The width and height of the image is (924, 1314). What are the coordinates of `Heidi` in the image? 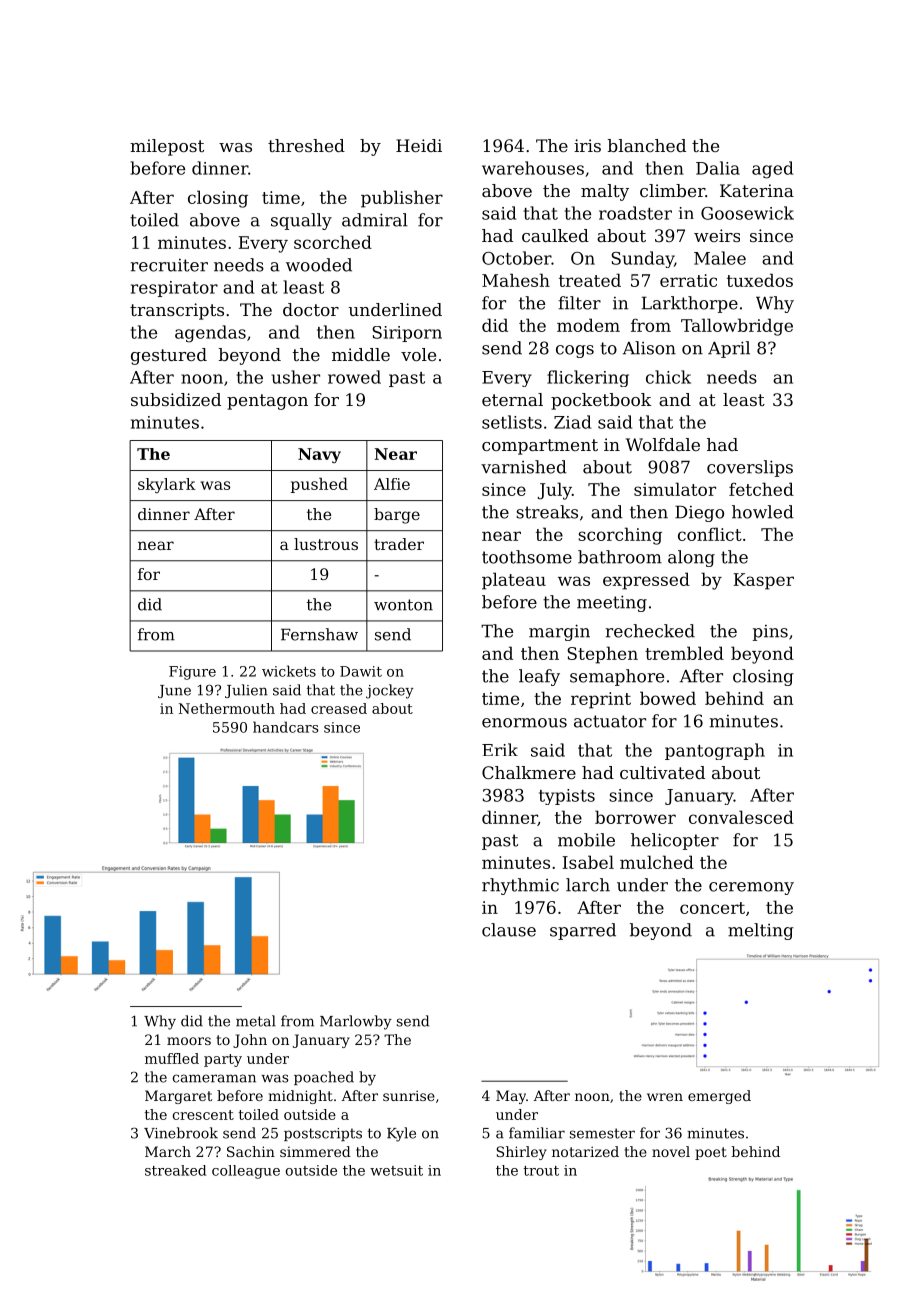 It's located at (419, 145).
